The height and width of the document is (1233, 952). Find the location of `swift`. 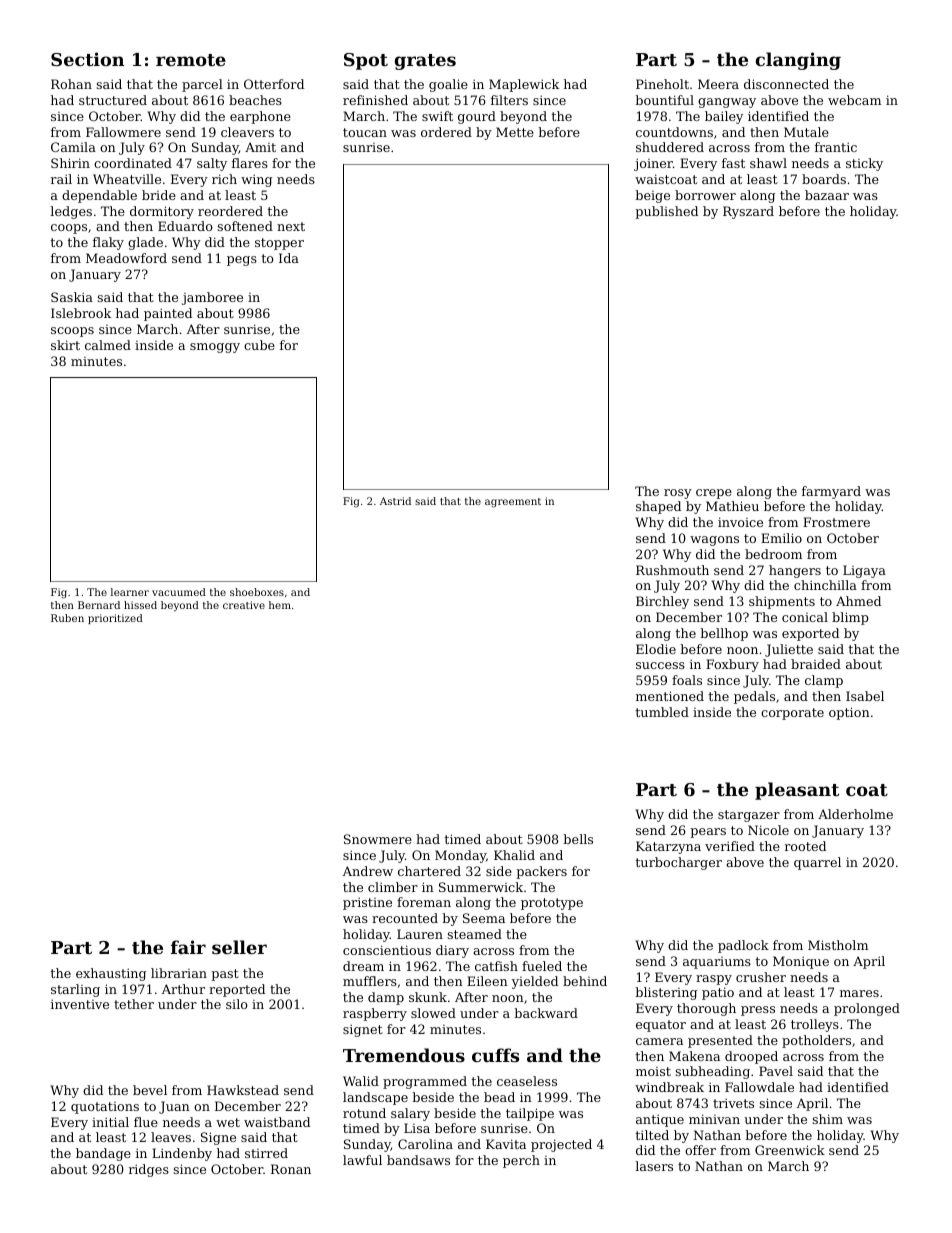

swift is located at coordinates (437, 116).
